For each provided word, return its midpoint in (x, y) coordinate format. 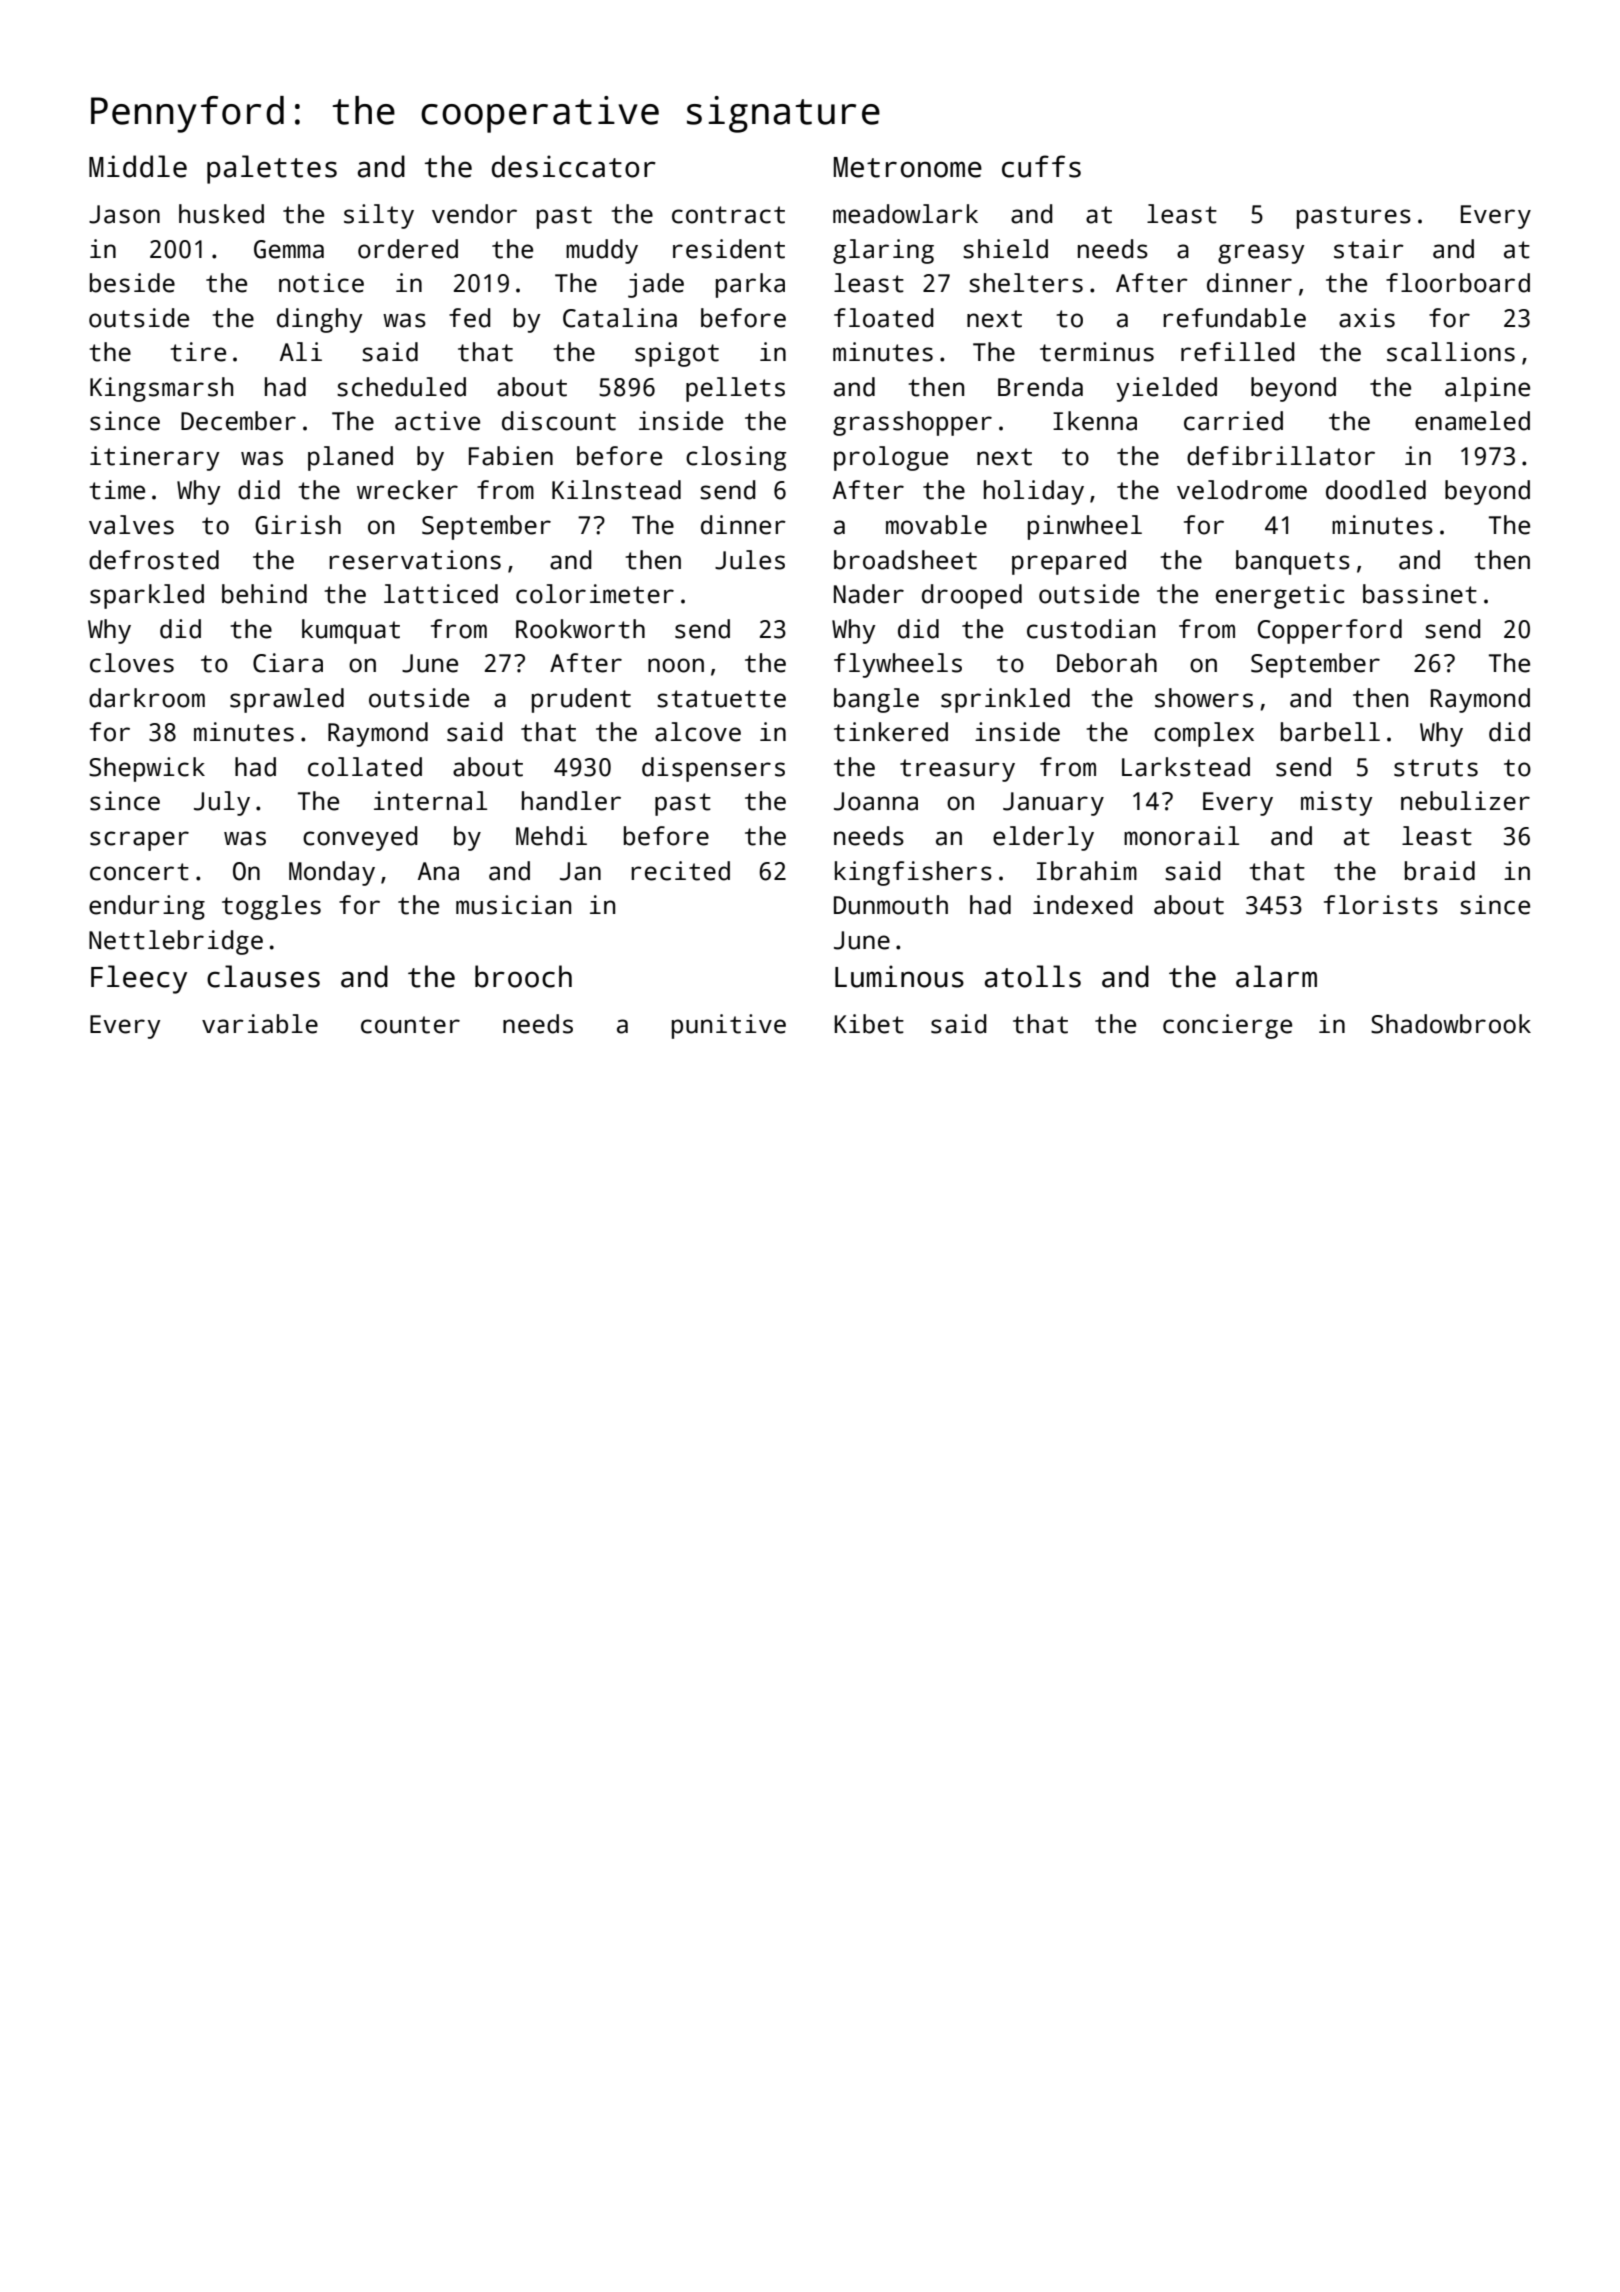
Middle (138, 166)
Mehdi (551, 836)
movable (936, 525)
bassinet (1420, 594)
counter (410, 1025)
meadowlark (905, 214)
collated (365, 767)
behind (264, 594)
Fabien (511, 456)
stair (1369, 249)
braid (1440, 871)
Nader (869, 594)
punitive (729, 1026)
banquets (1293, 562)
